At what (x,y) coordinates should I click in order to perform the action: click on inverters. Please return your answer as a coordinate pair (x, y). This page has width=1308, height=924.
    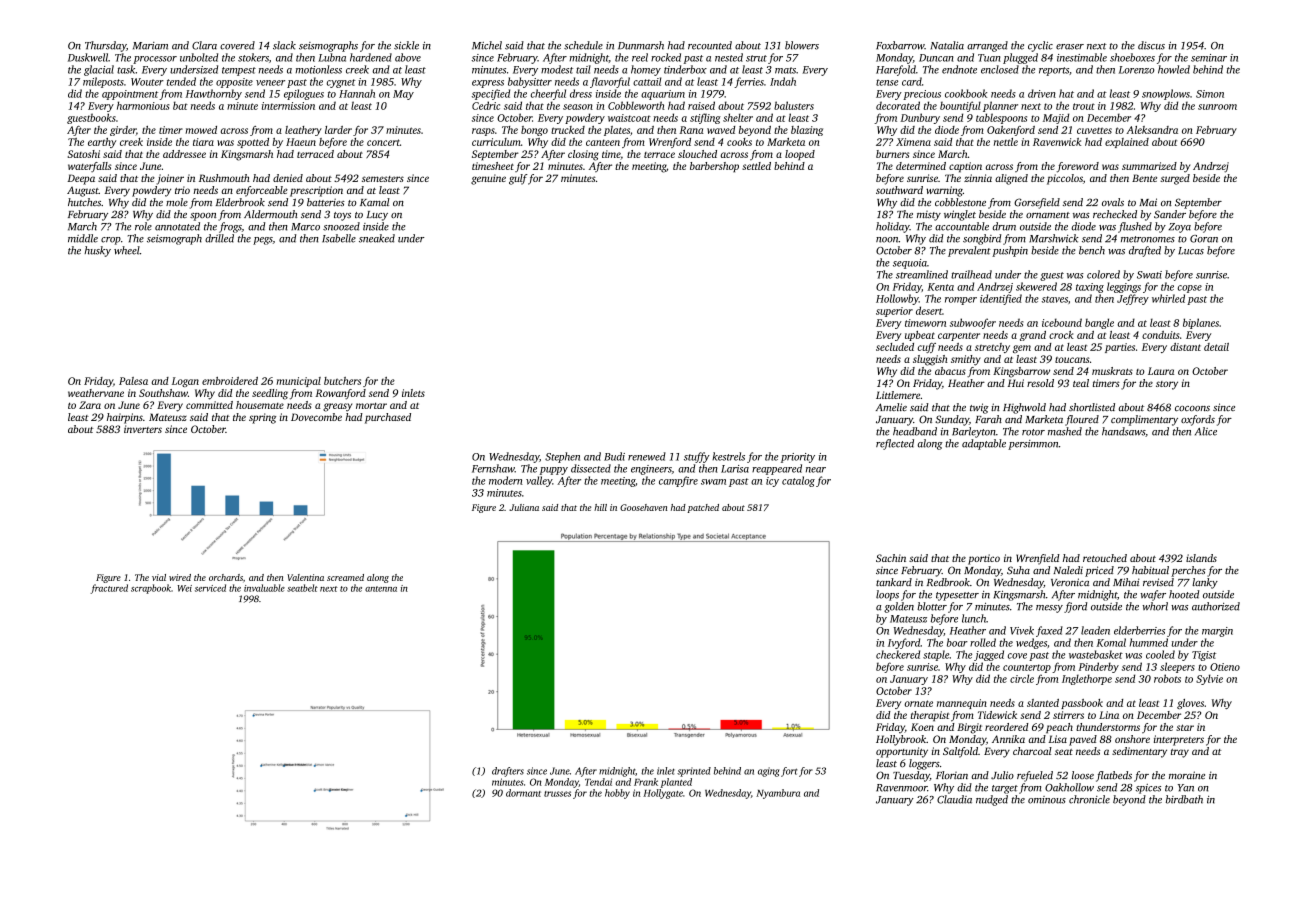
    Looking at the image, I should click on (143, 429).
